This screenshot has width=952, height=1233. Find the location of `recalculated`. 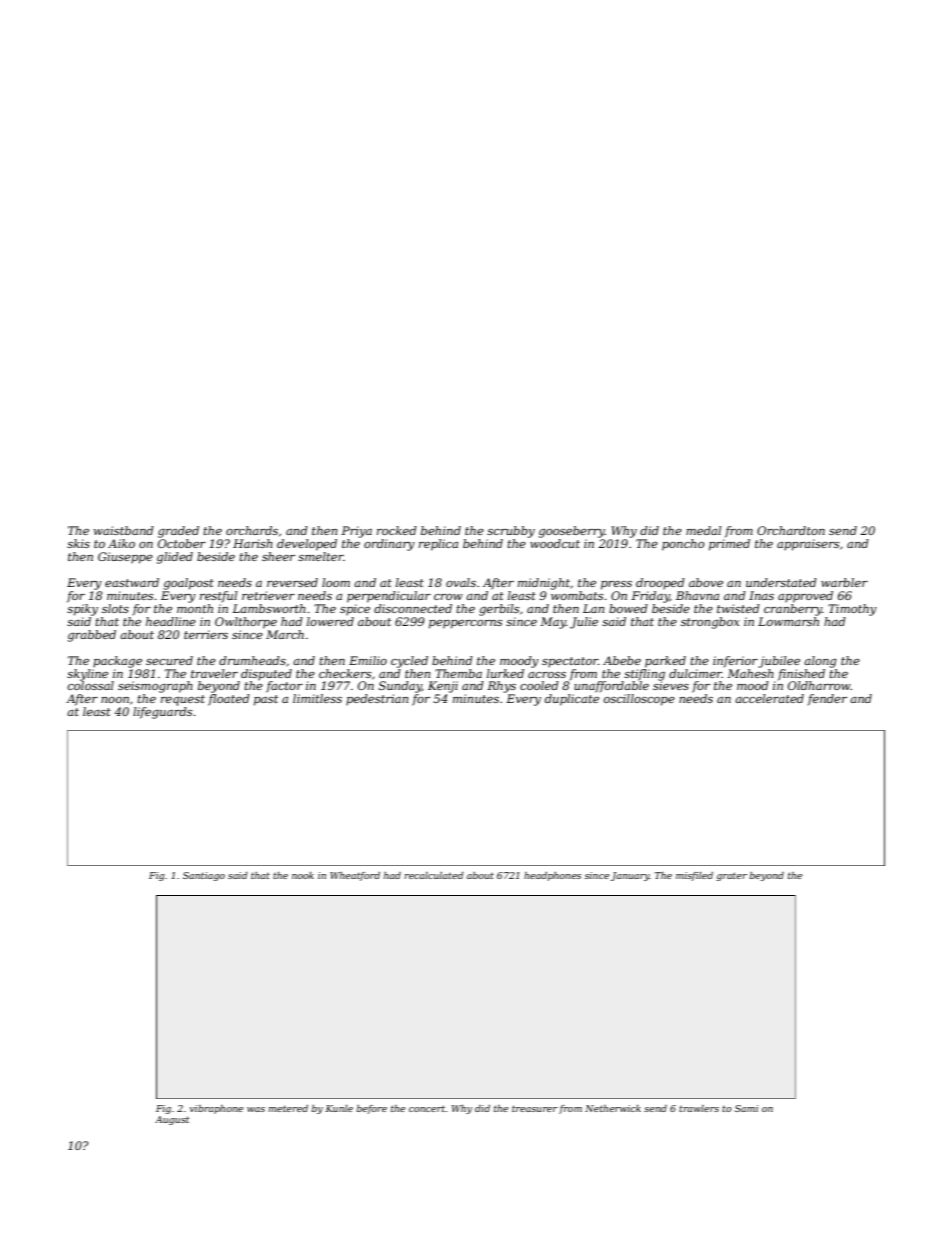

recalculated is located at coordinates (434, 875).
